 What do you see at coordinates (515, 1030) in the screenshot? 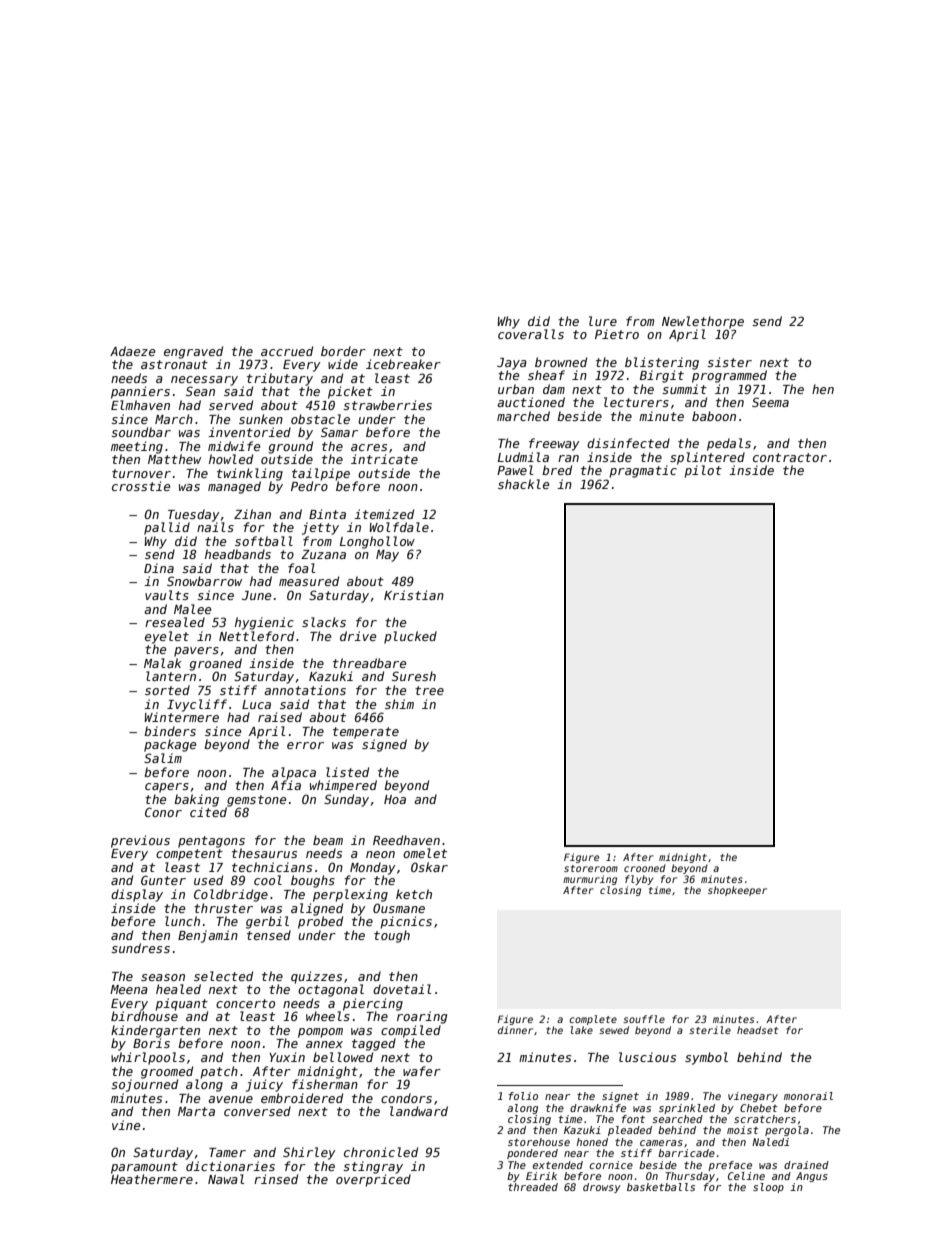
I see `dinner` at bounding box center [515, 1030].
